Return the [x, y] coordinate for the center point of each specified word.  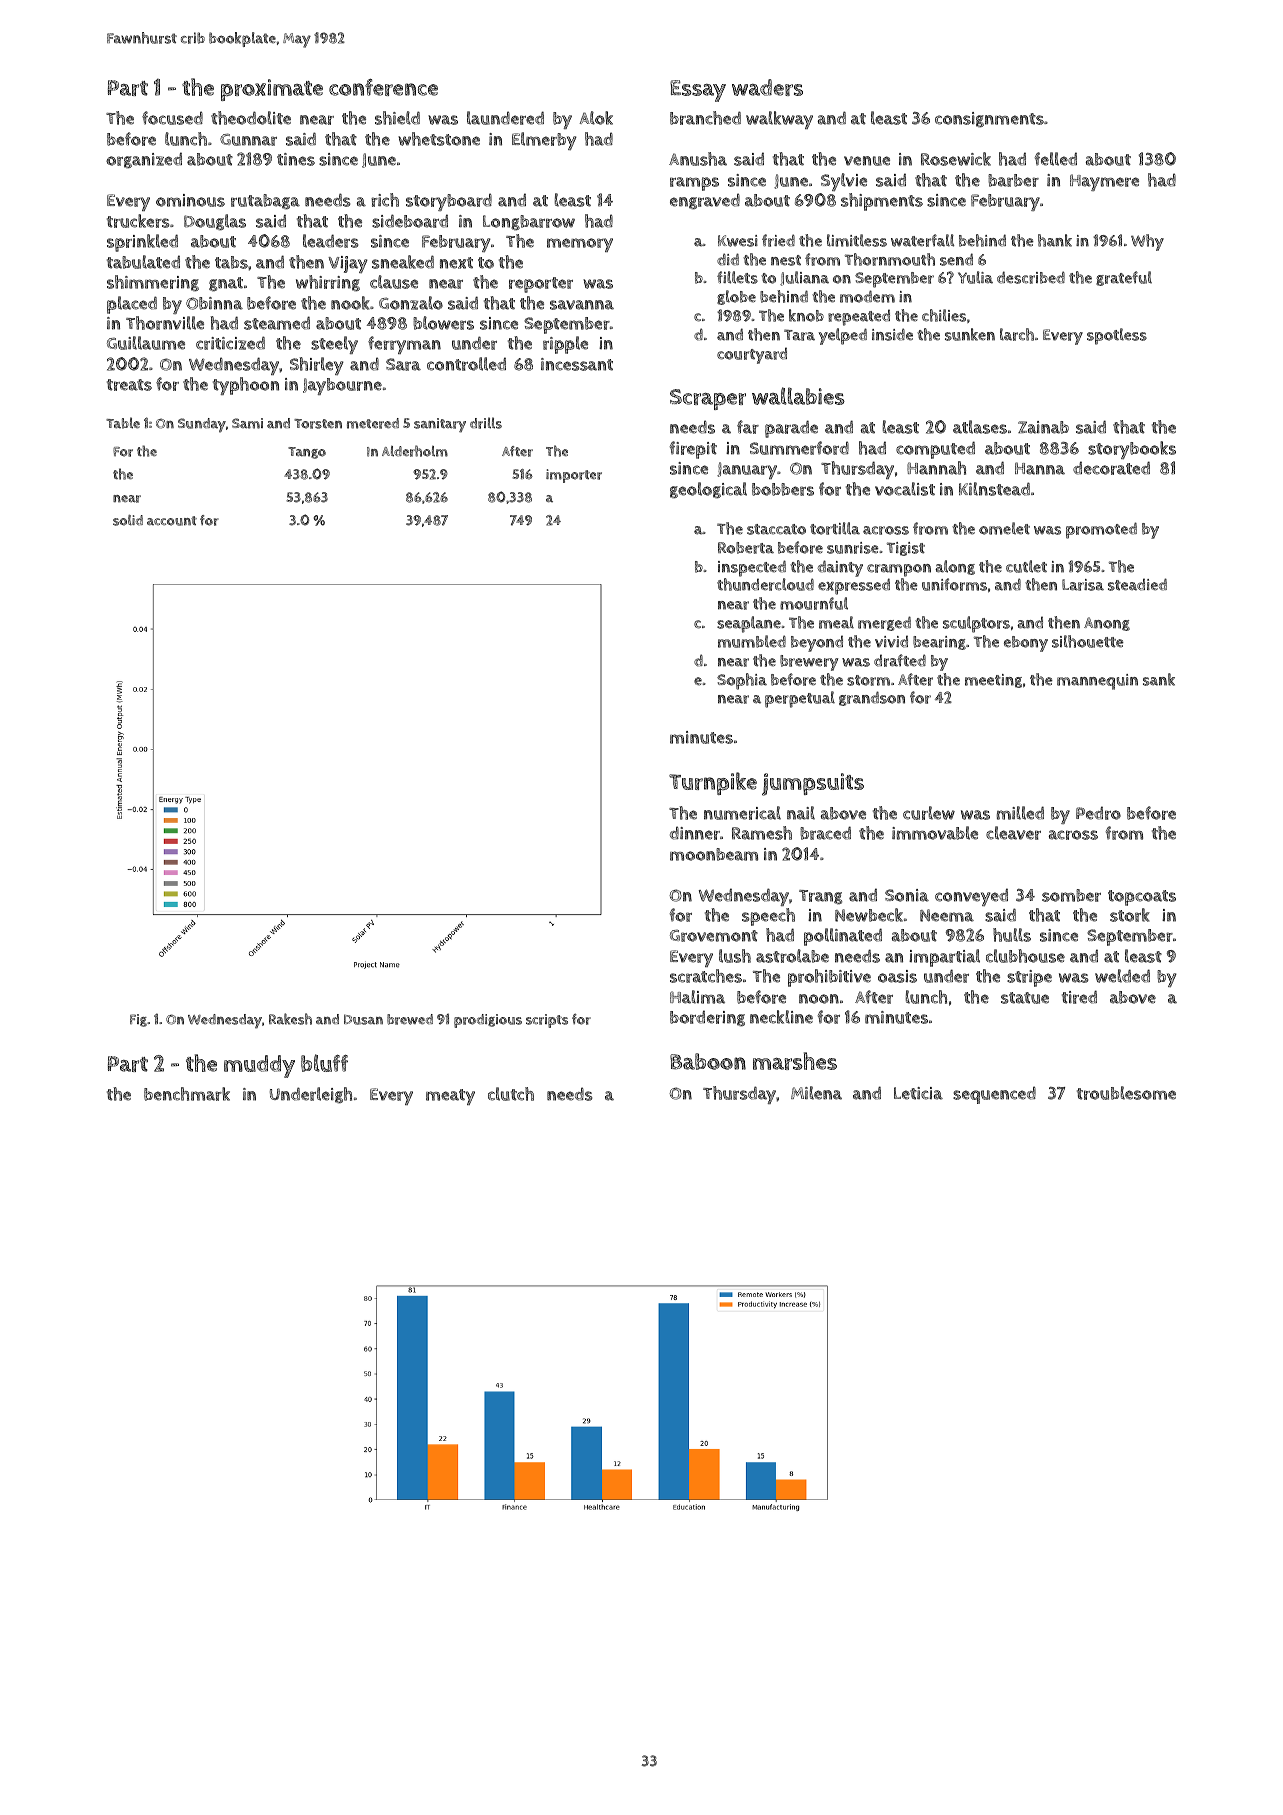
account [172, 521]
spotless [1117, 336]
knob [806, 315]
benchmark [187, 1094]
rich [385, 200]
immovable [935, 833]
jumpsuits [813, 784]
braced [825, 833]
